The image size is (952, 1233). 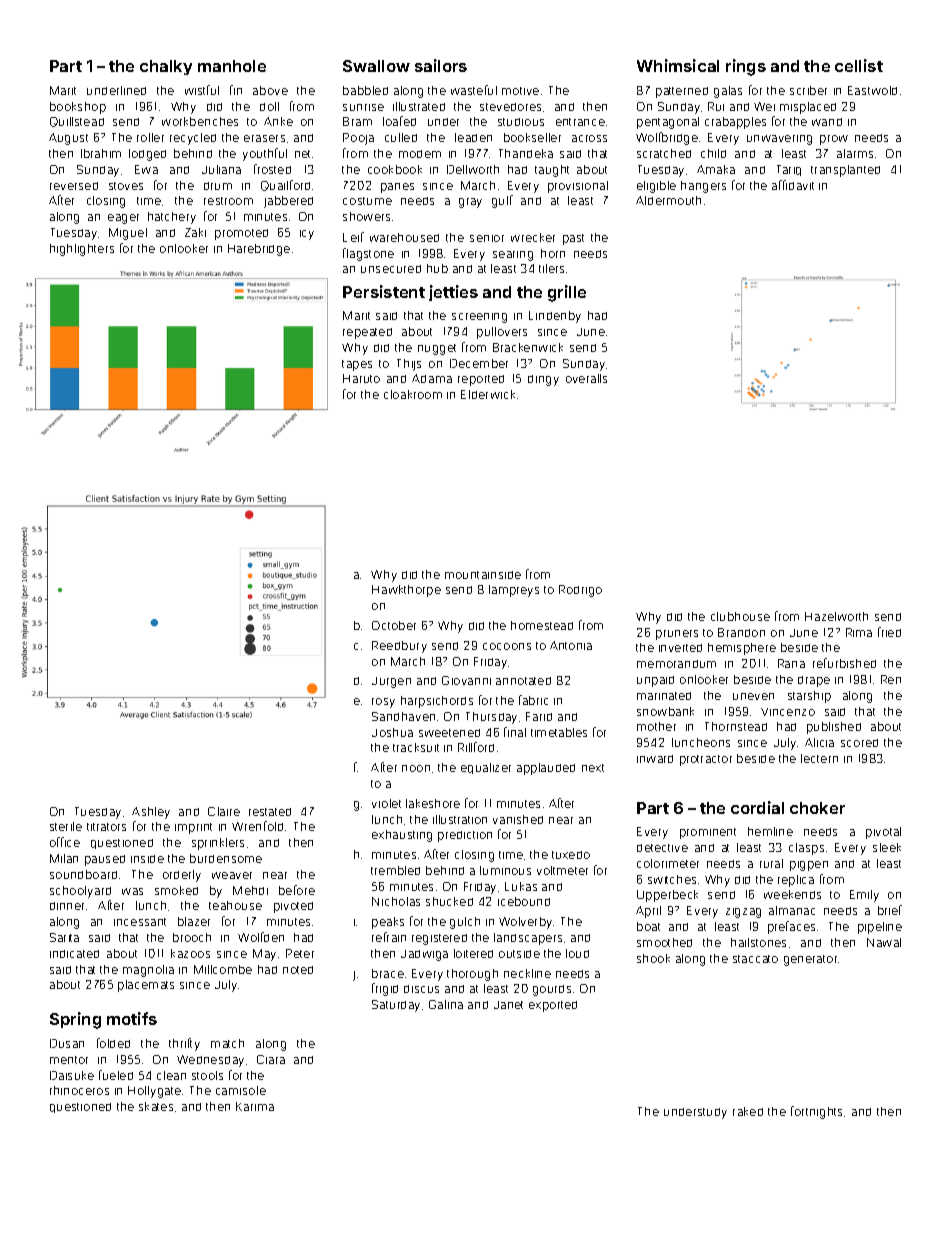 What do you see at coordinates (793, 185) in the document?
I see `affidavit` at bounding box center [793, 185].
